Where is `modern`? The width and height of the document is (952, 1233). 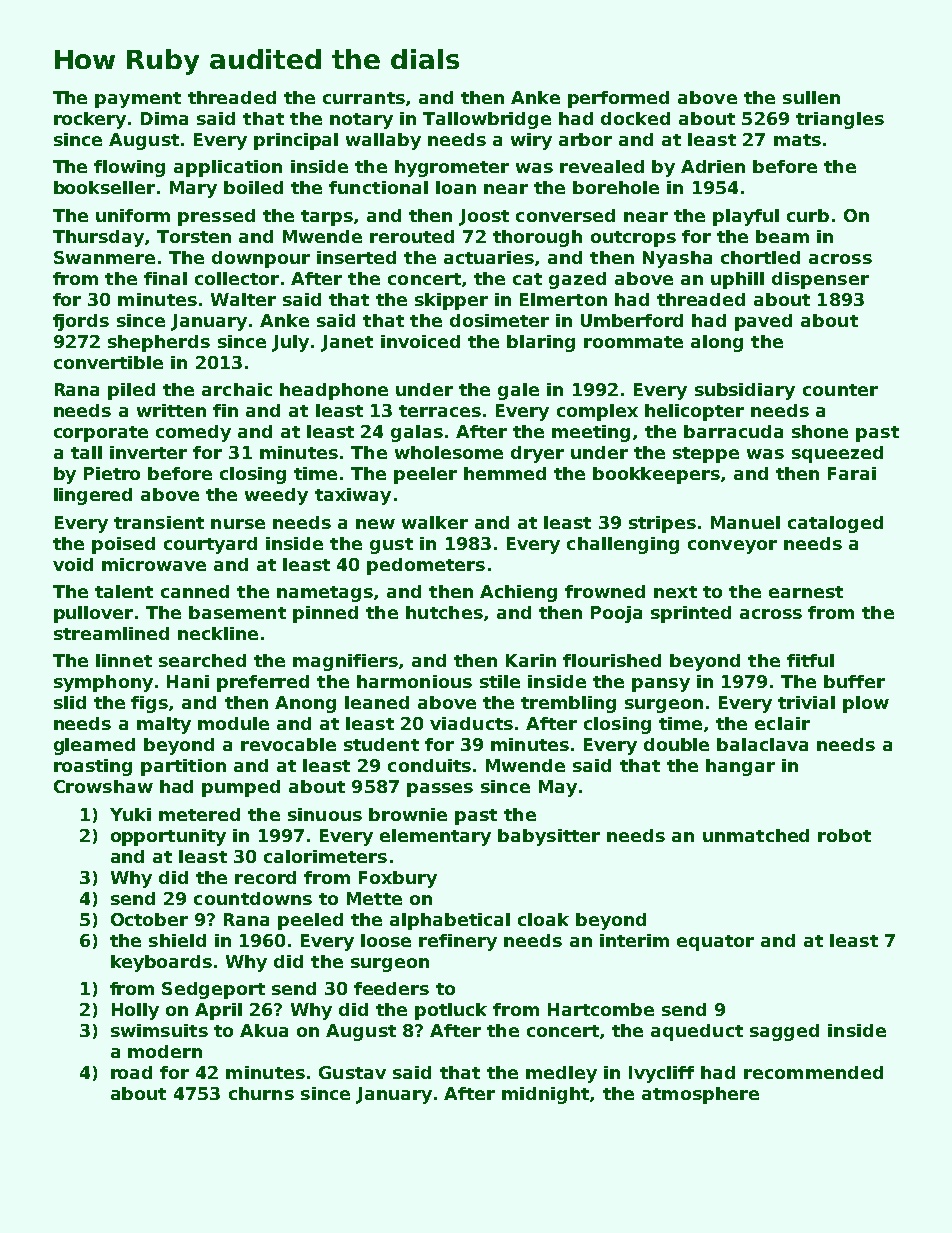
modern is located at coordinates (165, 1051).
